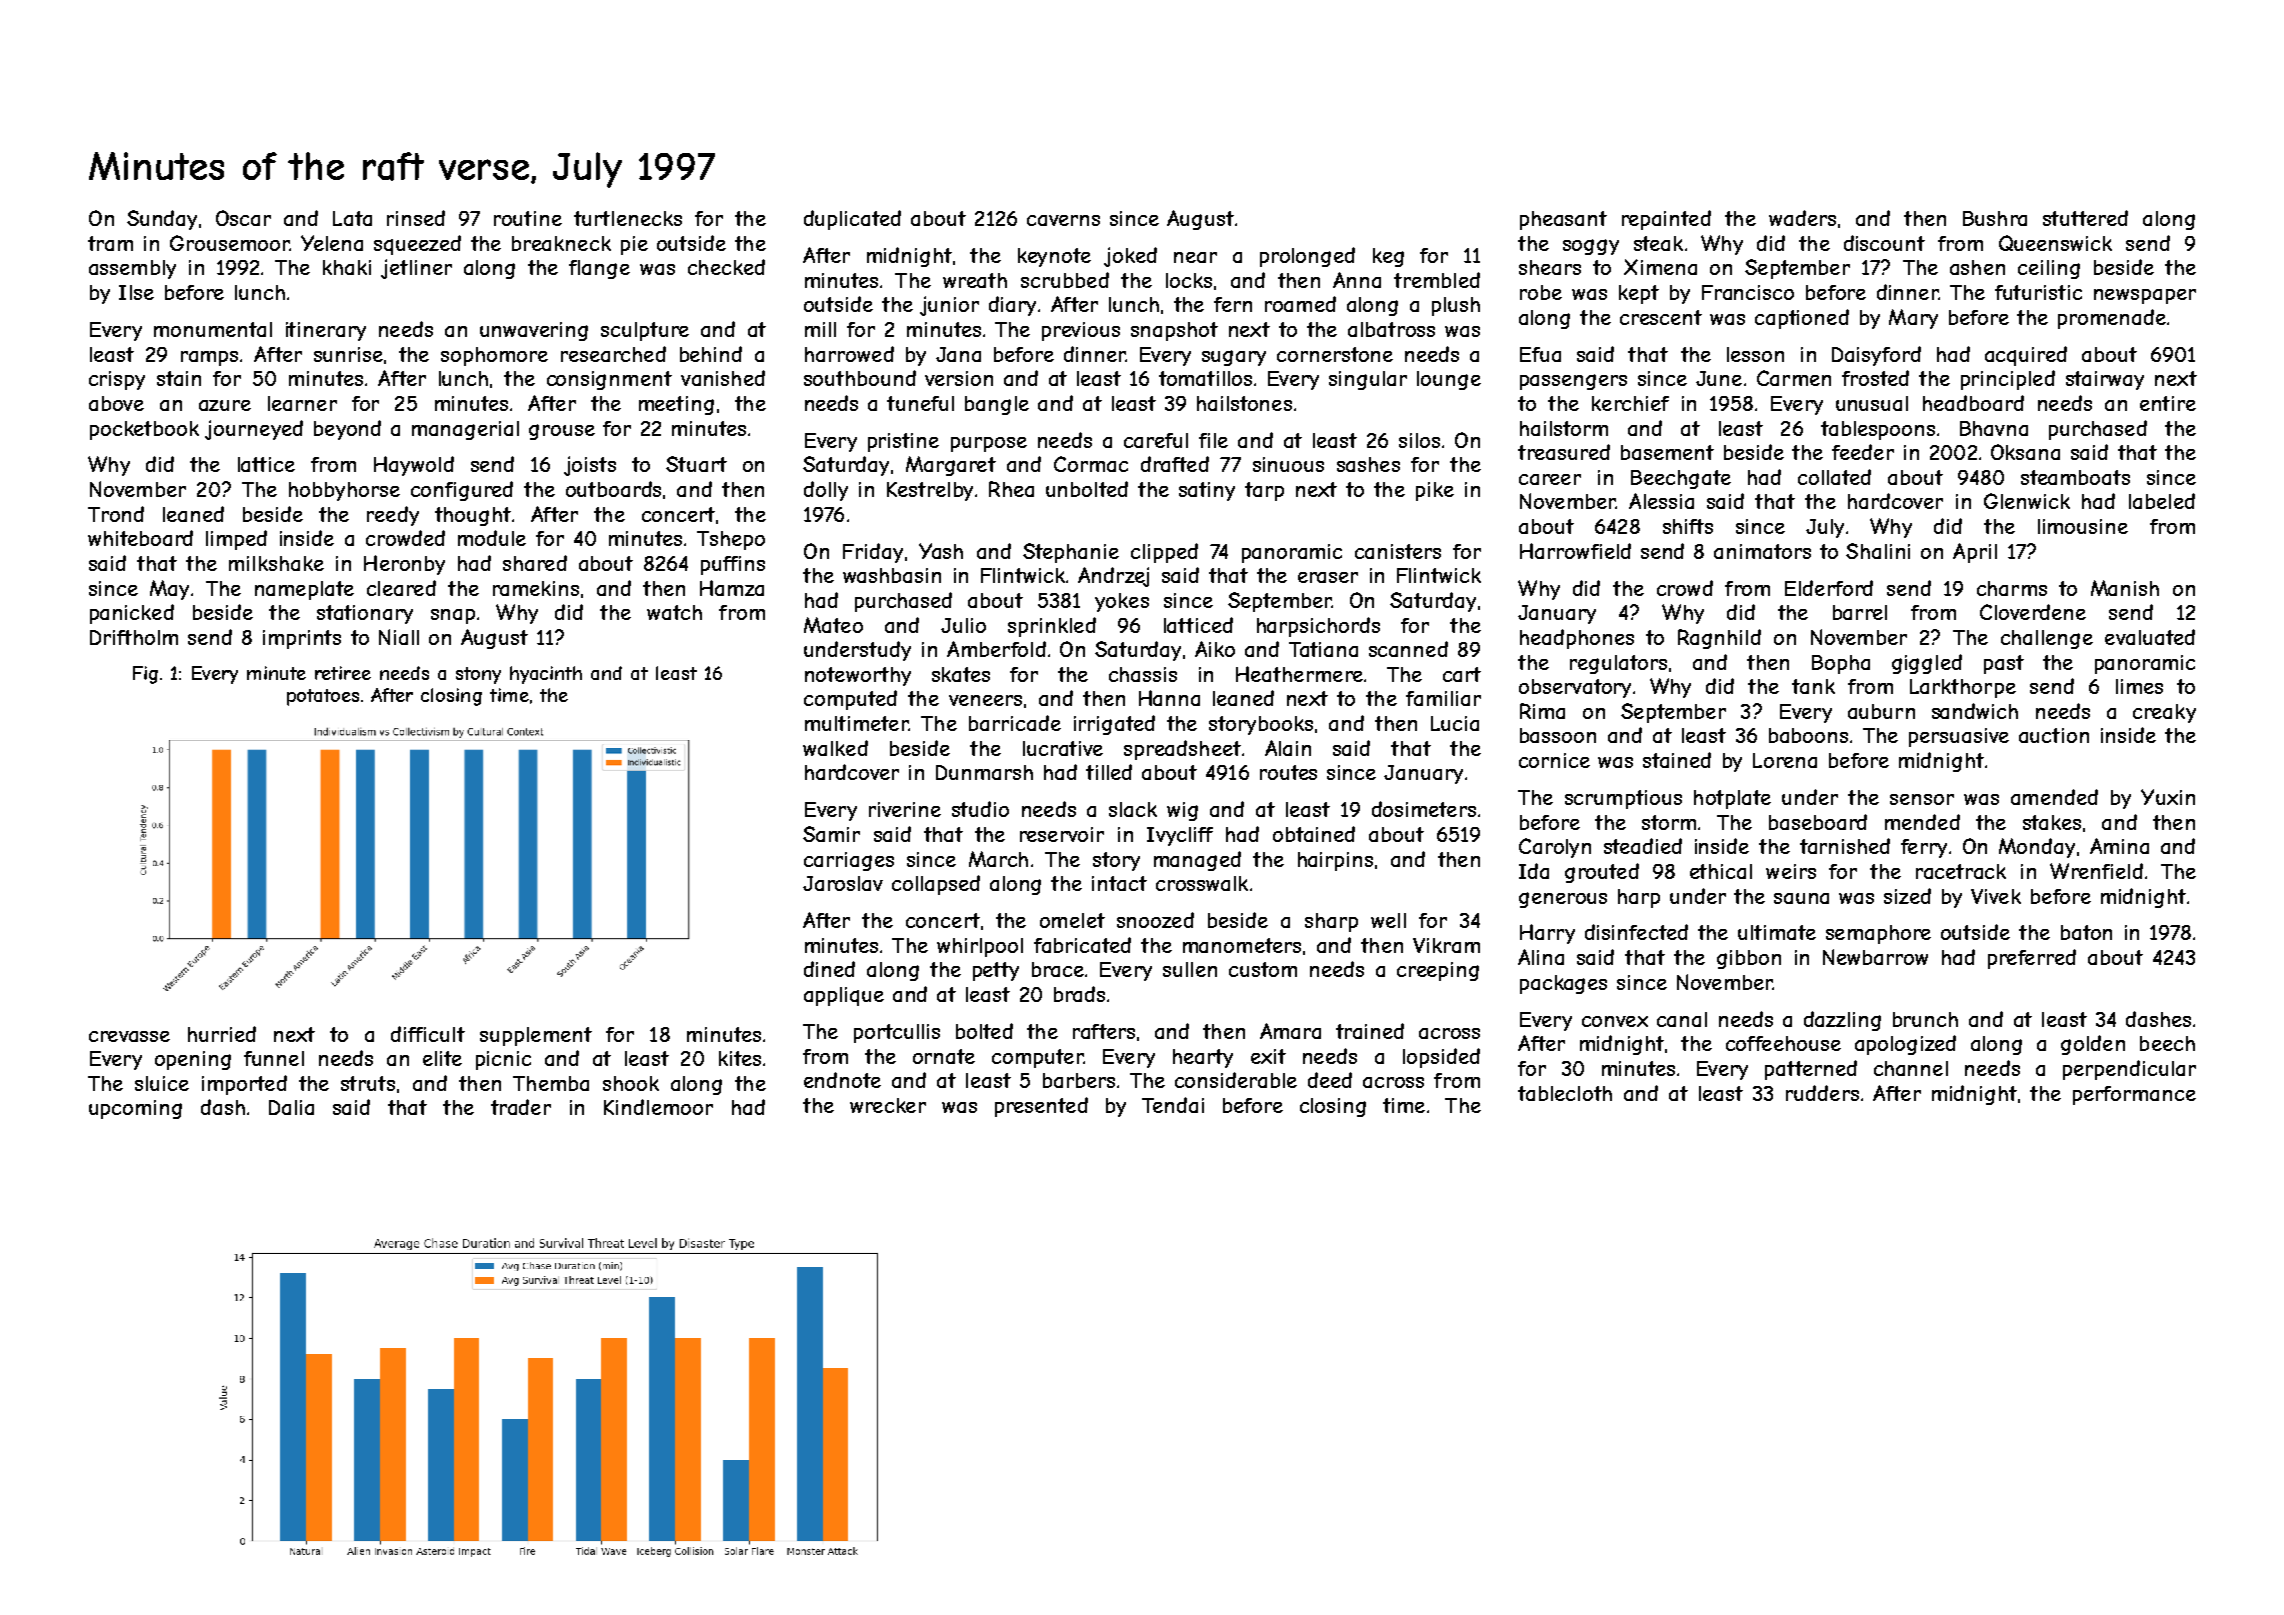  I want to click on discount, so click(1884, 243).
